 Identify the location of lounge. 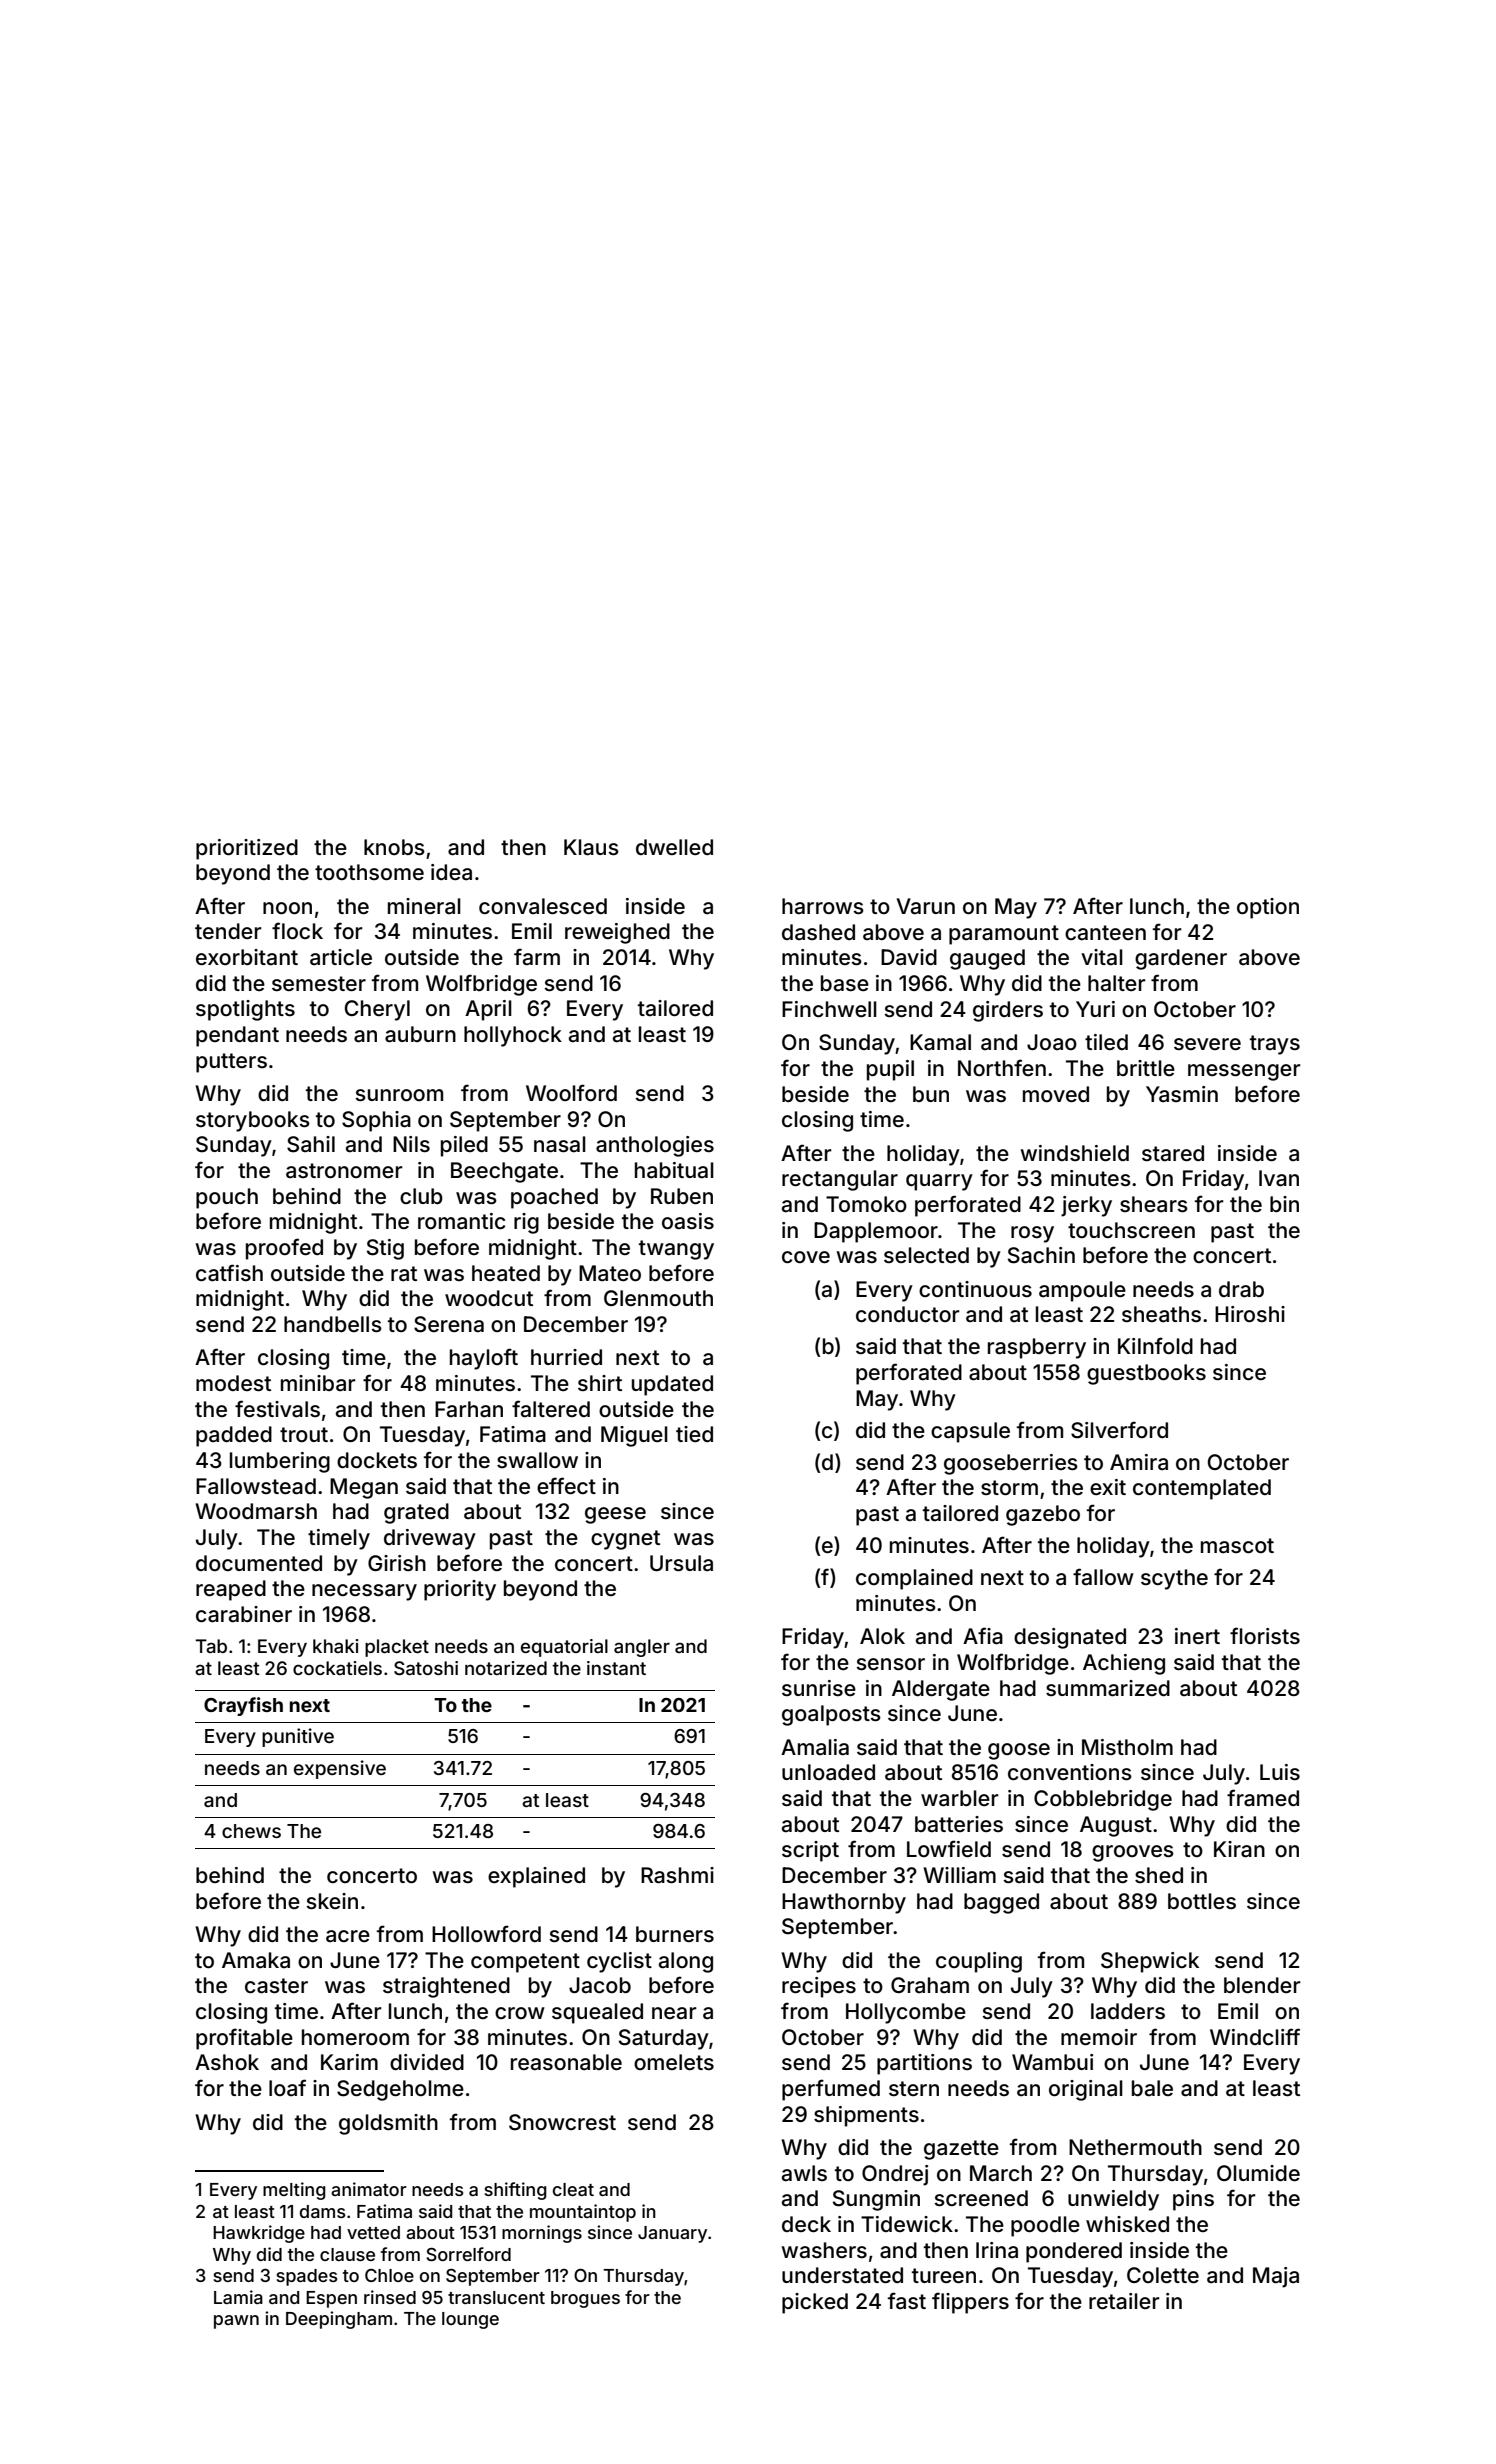
(470, 2320).
